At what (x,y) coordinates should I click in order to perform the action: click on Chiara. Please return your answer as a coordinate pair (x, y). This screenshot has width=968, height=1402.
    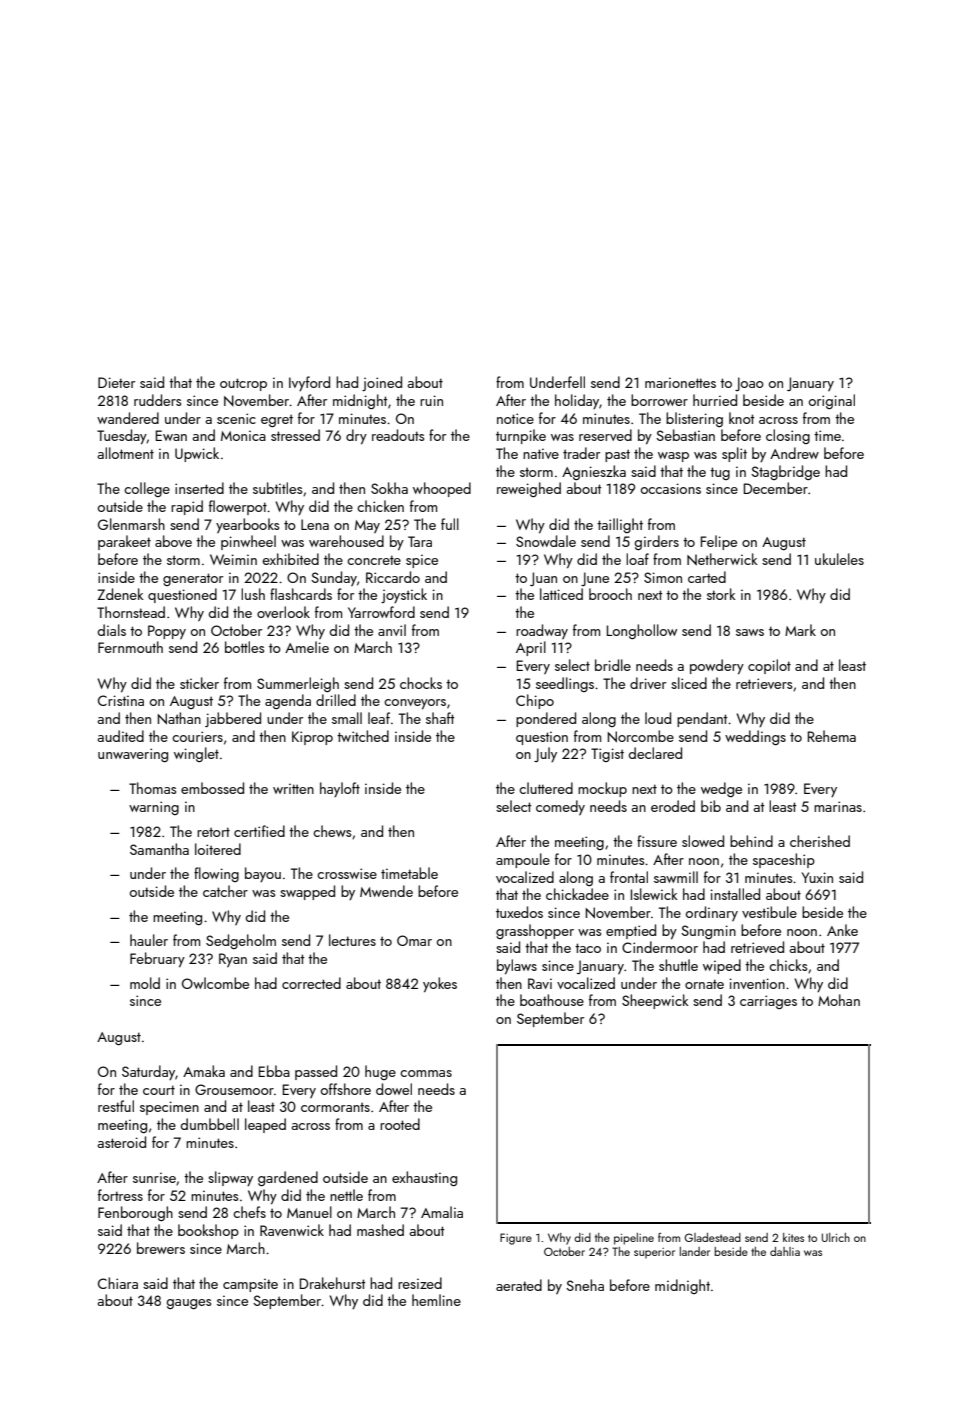
    Looking at the image, I should click on (118, 1283).
